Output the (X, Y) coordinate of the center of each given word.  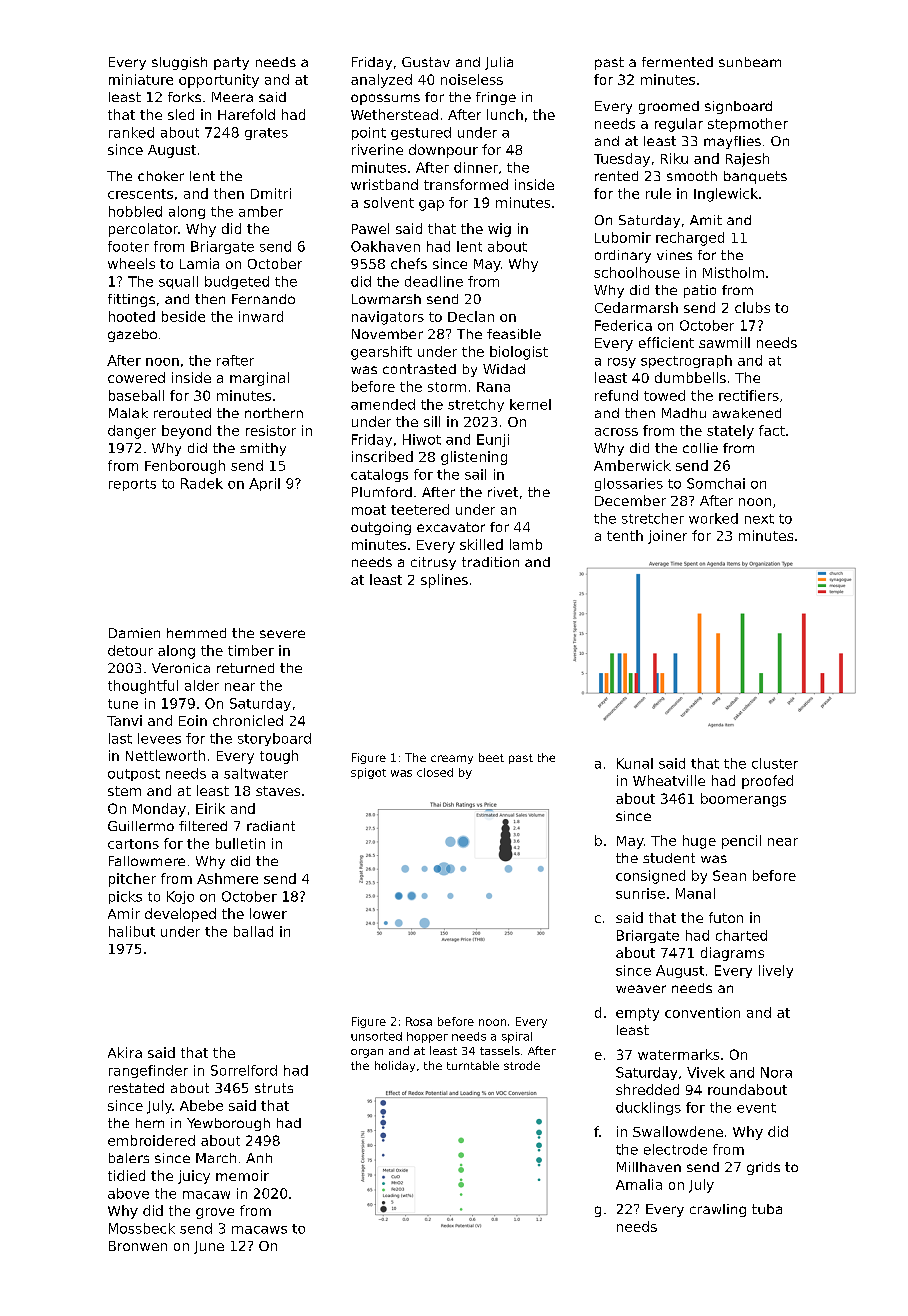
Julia (499, 63)
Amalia (639, 1184)
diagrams (732, 954)
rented (616, 176)
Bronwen (138, 1246)
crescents (140, 194)
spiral (517, 1037)
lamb (526, 544)
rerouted (182, 413)
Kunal (635, 763)
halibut (132, 931)
